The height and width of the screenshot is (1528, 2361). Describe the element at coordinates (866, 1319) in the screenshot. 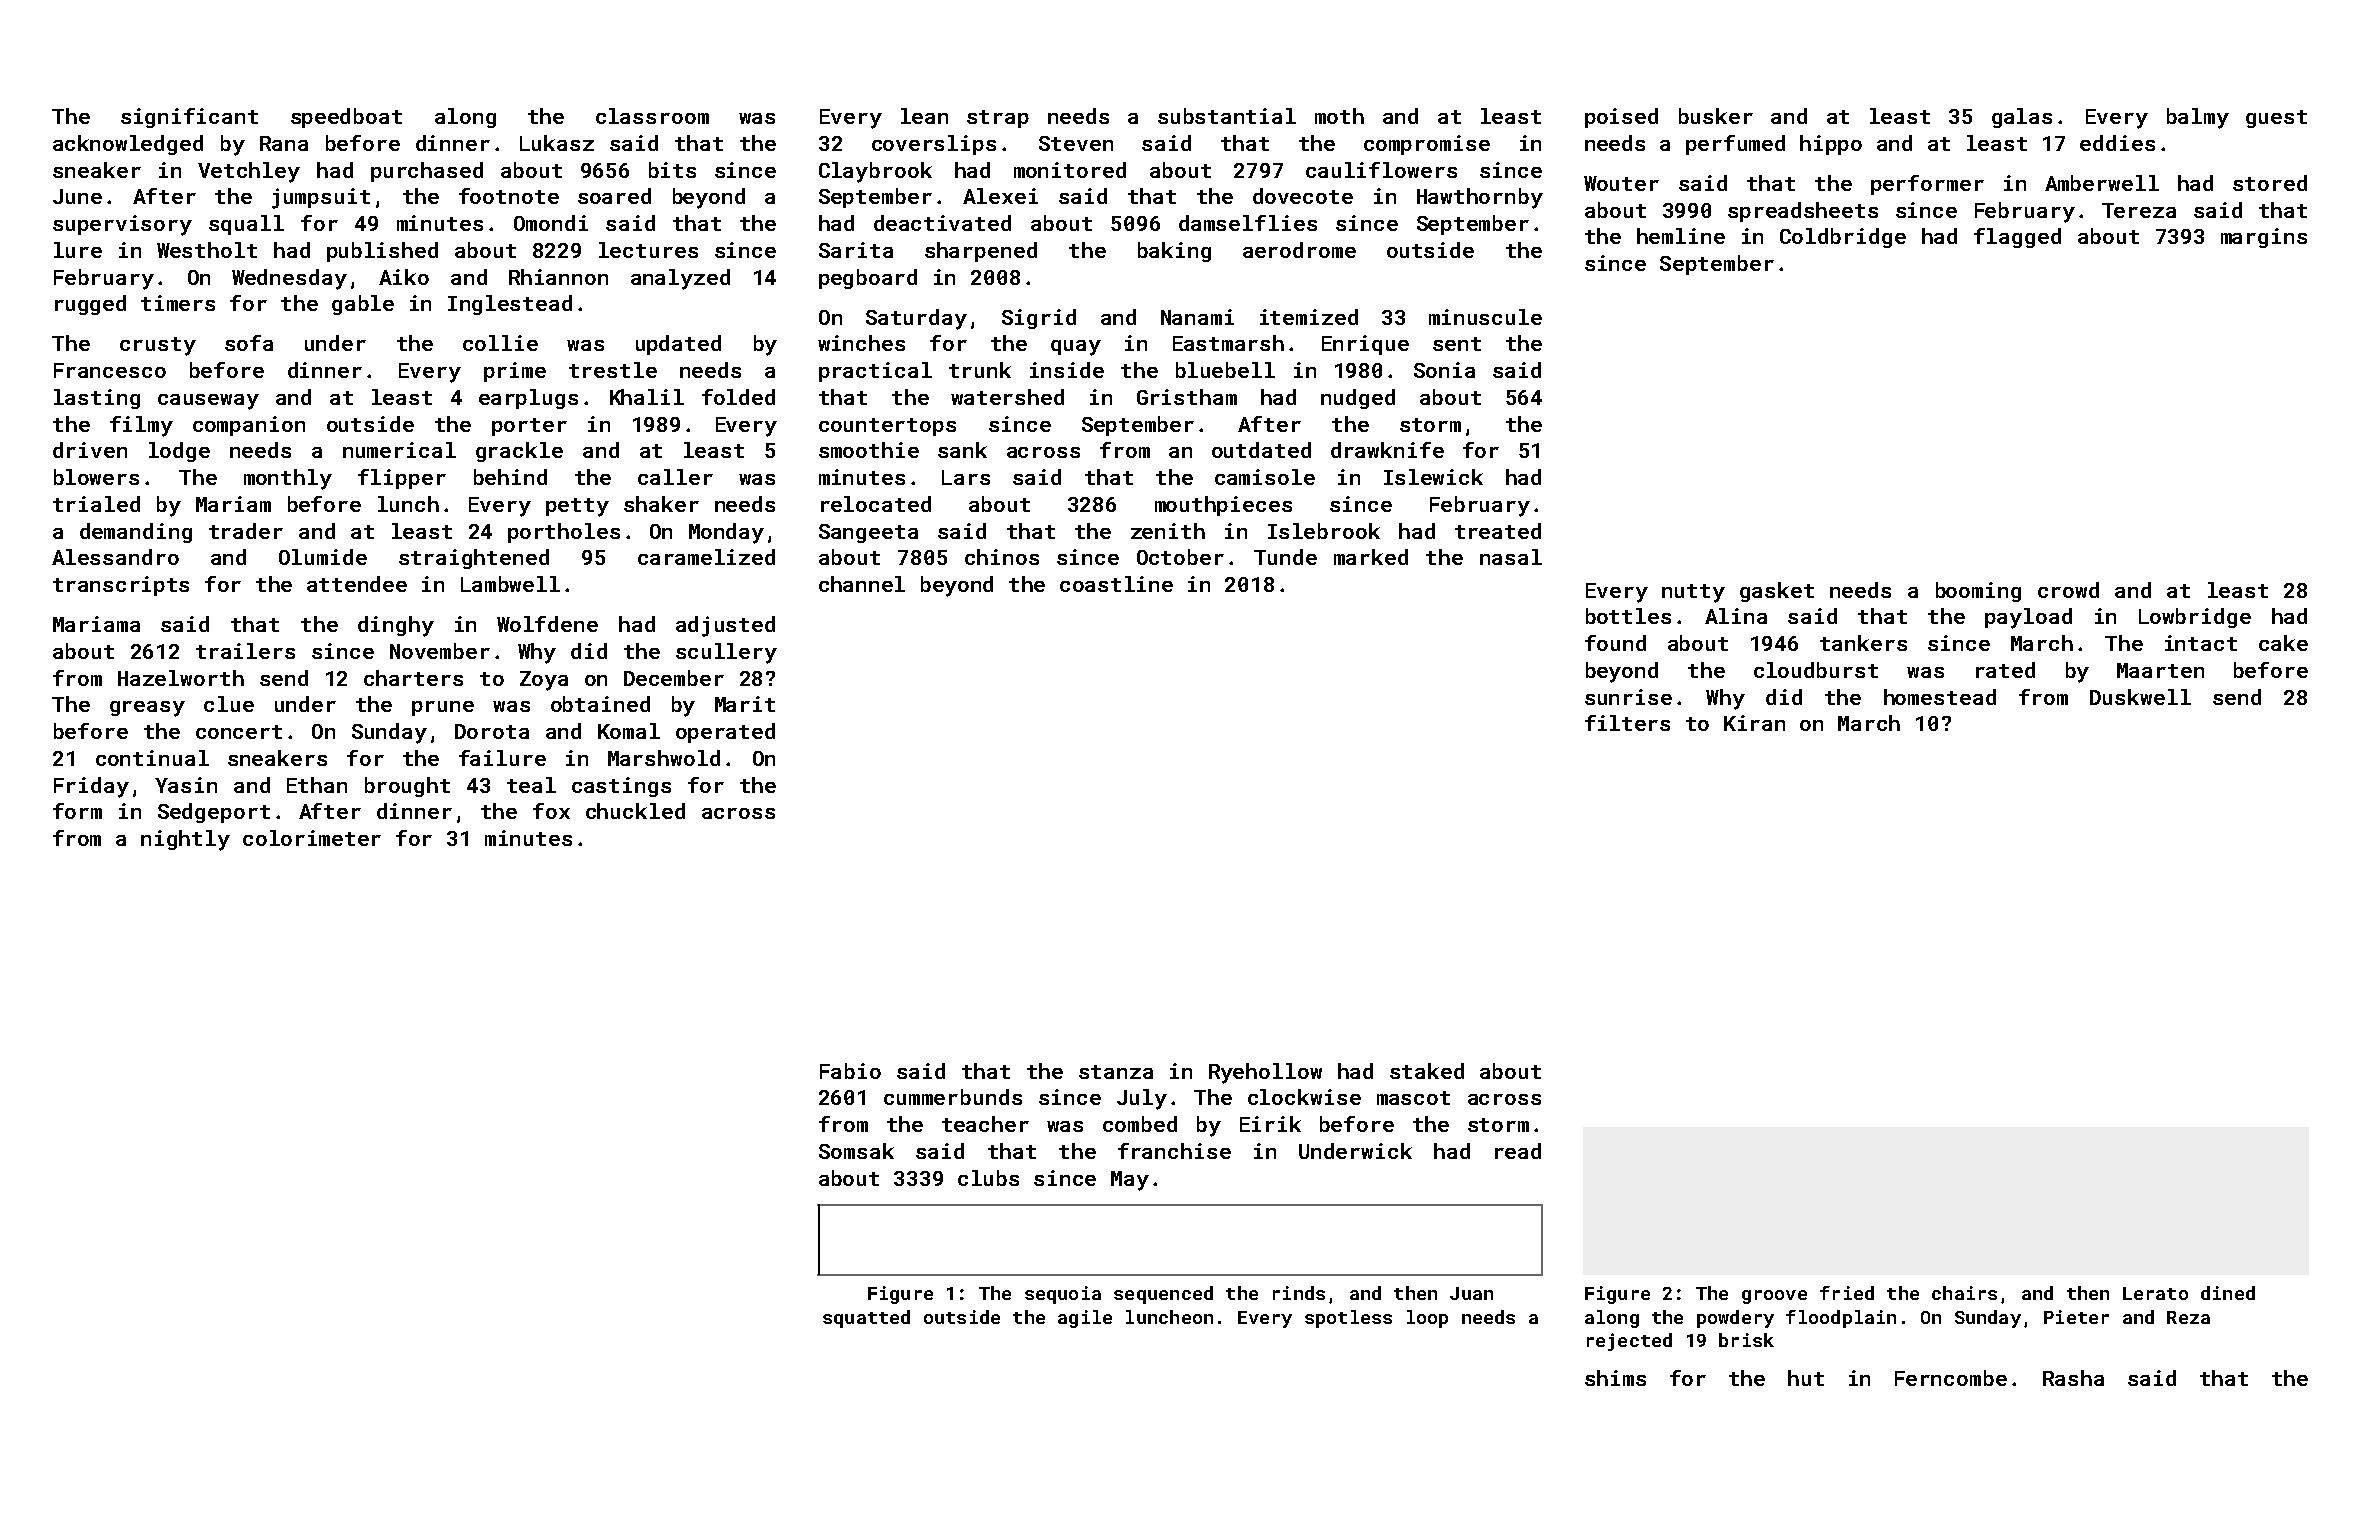

I see `squatted` at that location.
